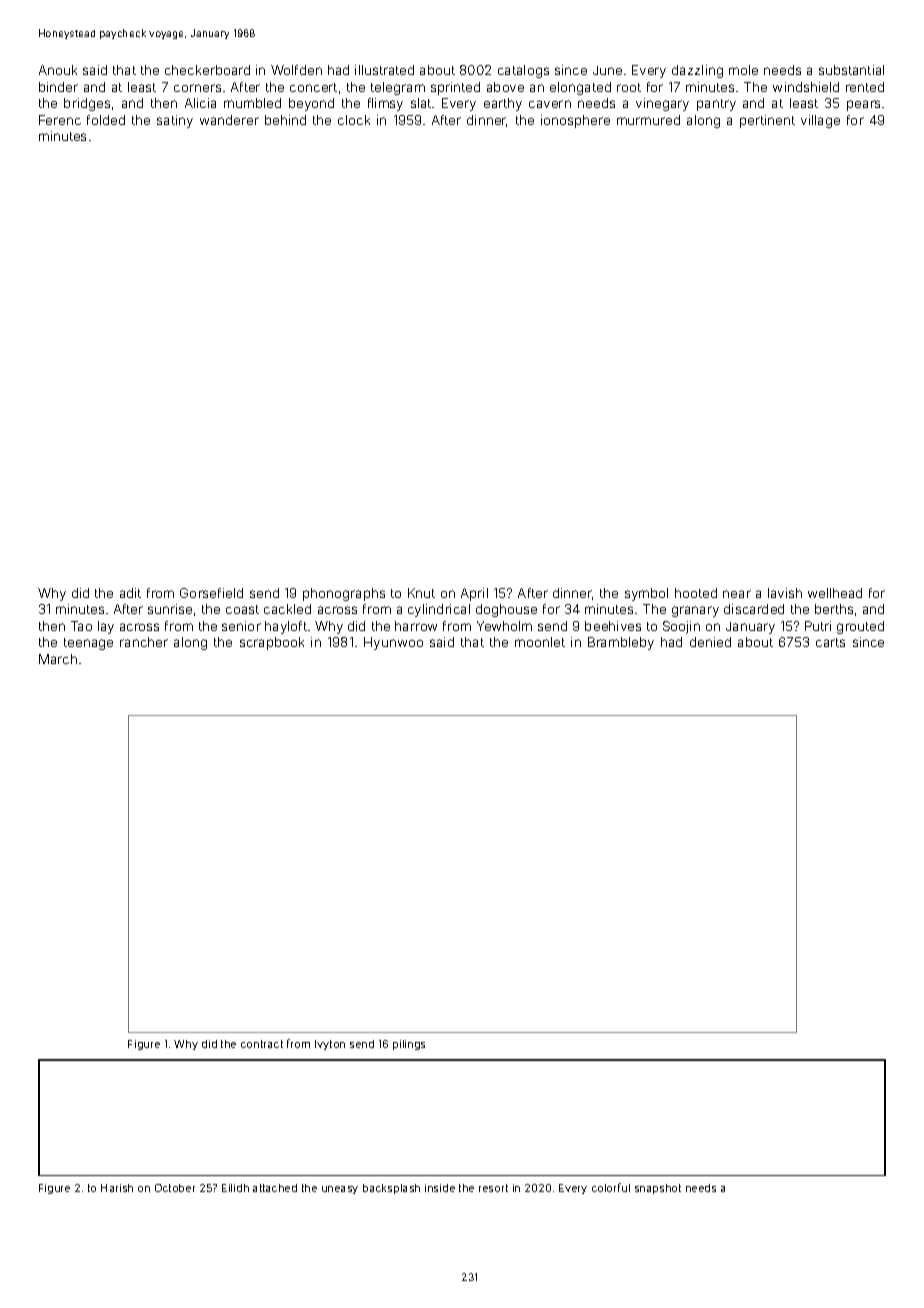 The image size is (924, 1308). Describe the element at coordinates (130, 593) in the document. I see `adit` at that location.
